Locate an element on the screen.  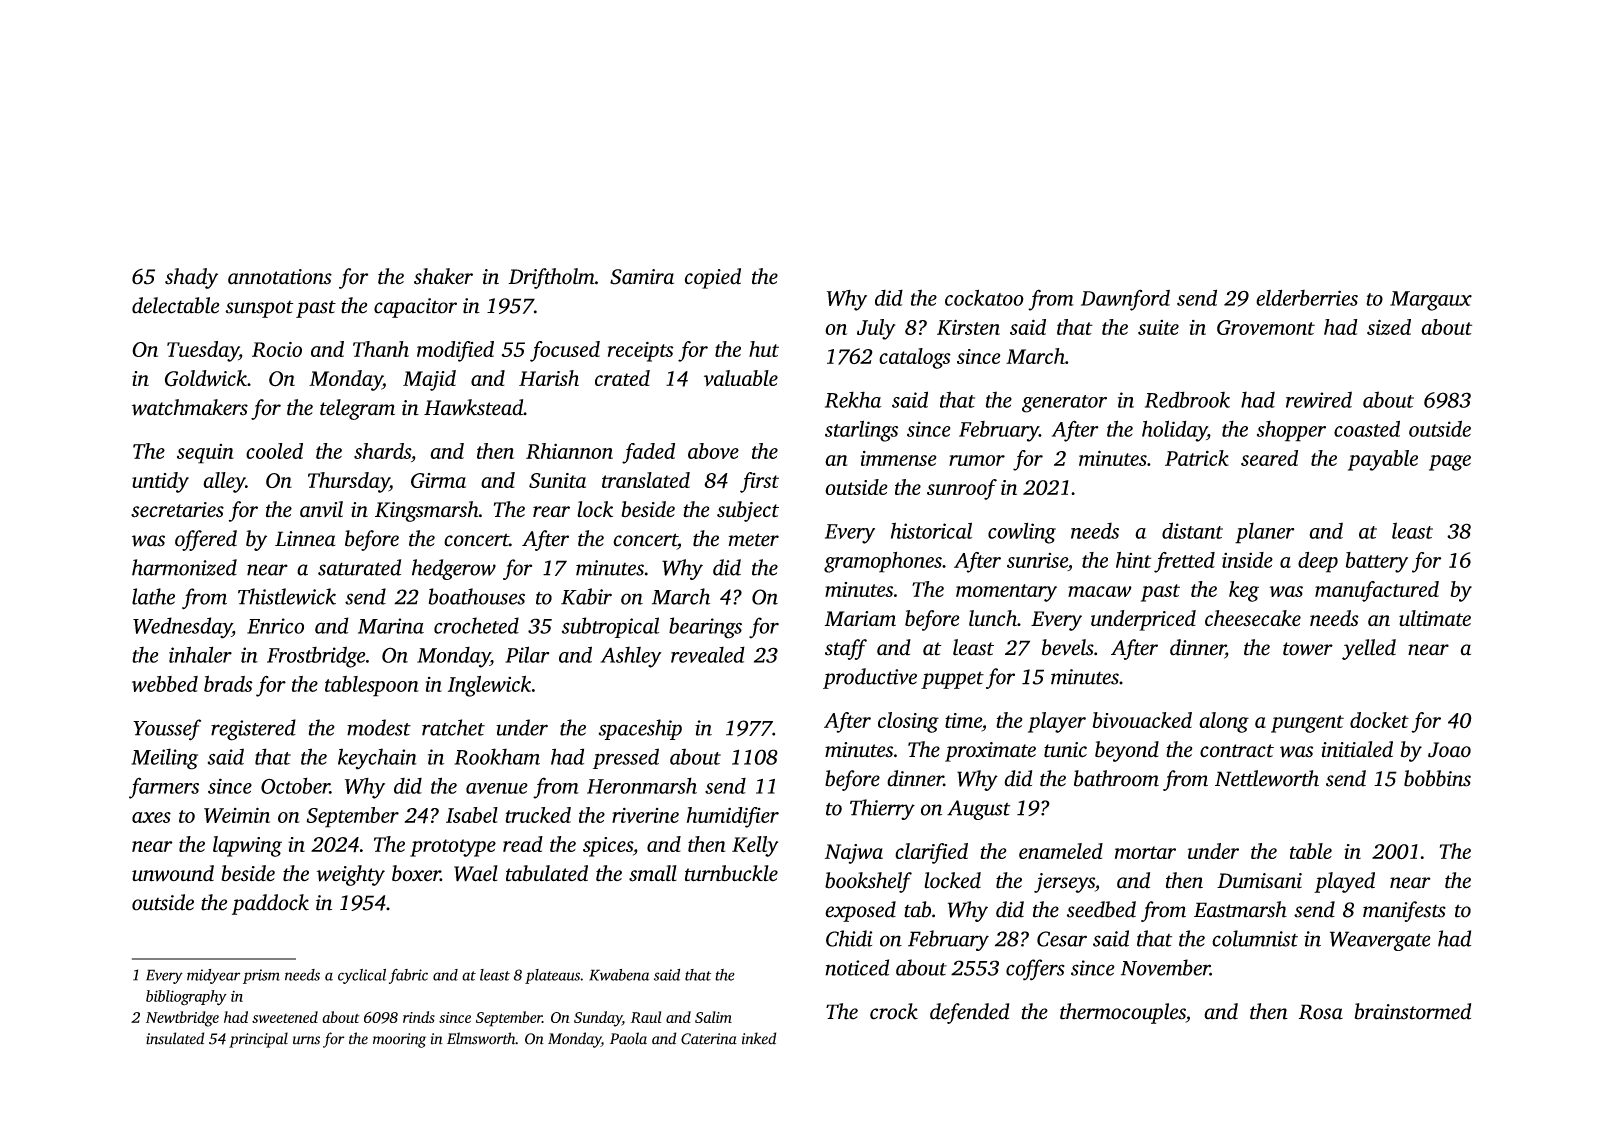
brads is located at coordinates (228, 683).
